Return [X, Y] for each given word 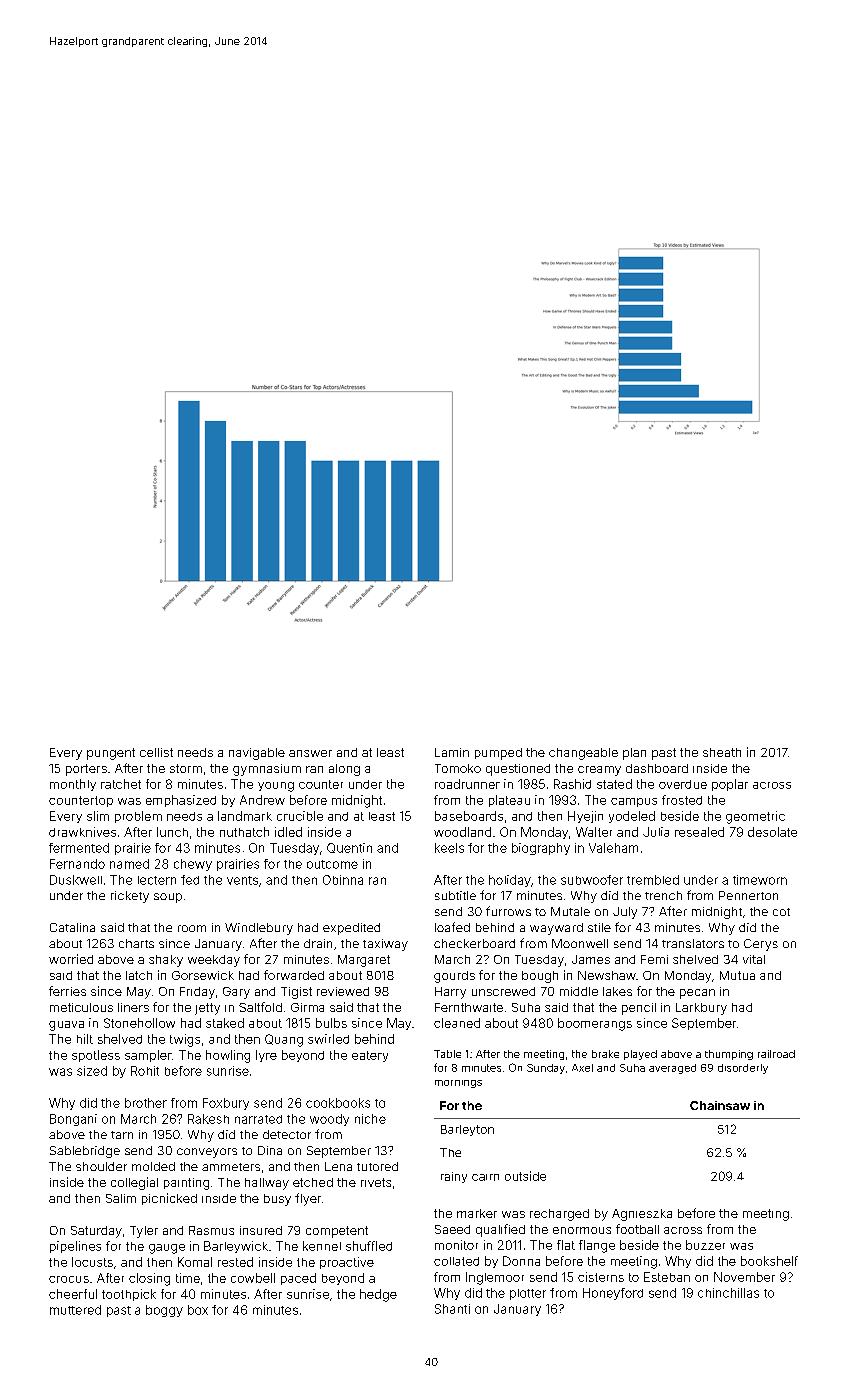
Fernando [77, 864]
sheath [722, 752]
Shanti [452, 1309]
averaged [672, 1069]
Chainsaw [720, 1105]
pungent [111, 754]
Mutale [570, 911]
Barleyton [467, 1130]
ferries [67, 991]
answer [310, 753]
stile [599, 927]
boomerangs [595, 1024]
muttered [75, 1310]
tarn [122, 1135]
